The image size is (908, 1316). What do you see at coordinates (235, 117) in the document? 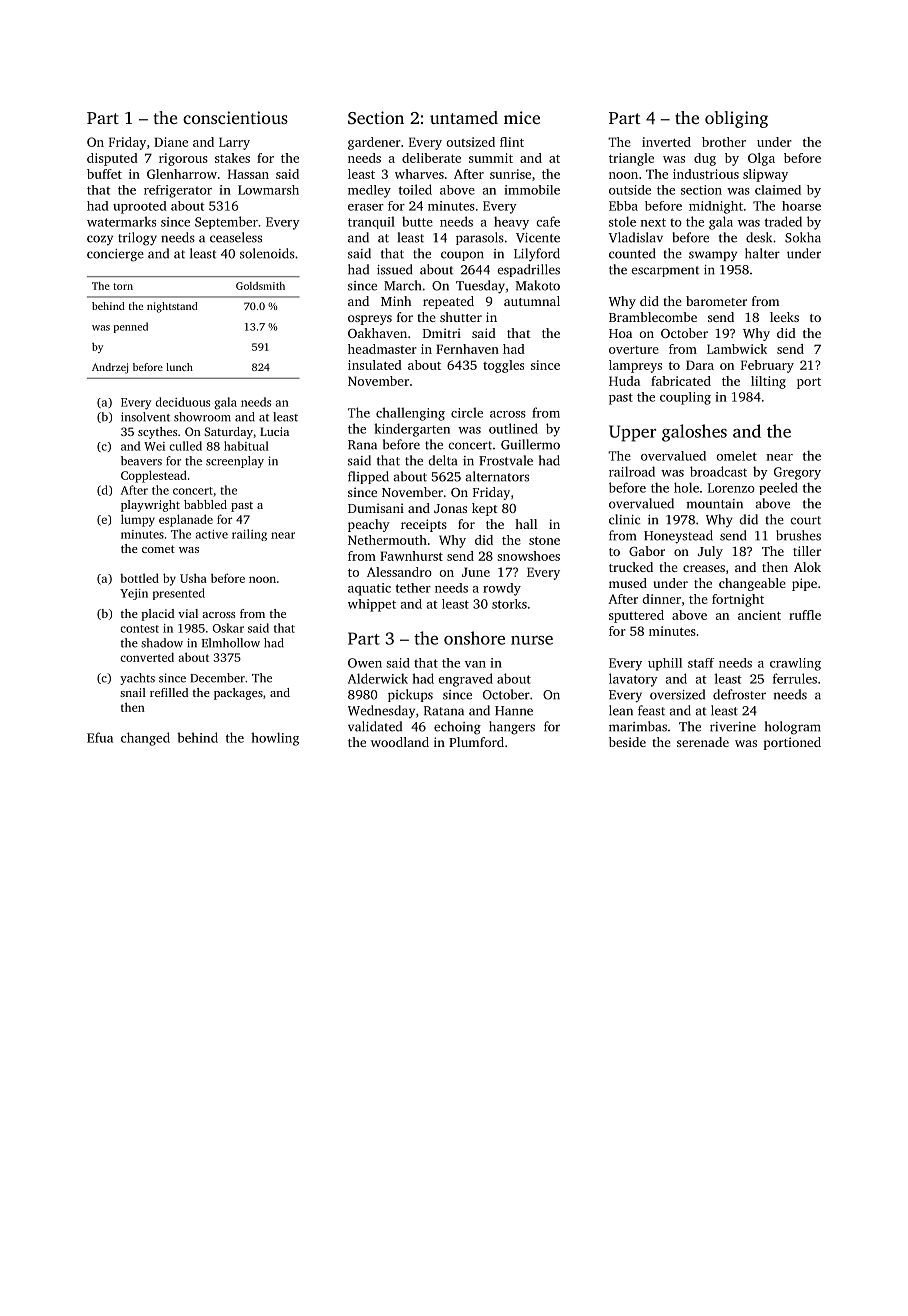
I see `conscientious` at bounding box center [235, 117].
